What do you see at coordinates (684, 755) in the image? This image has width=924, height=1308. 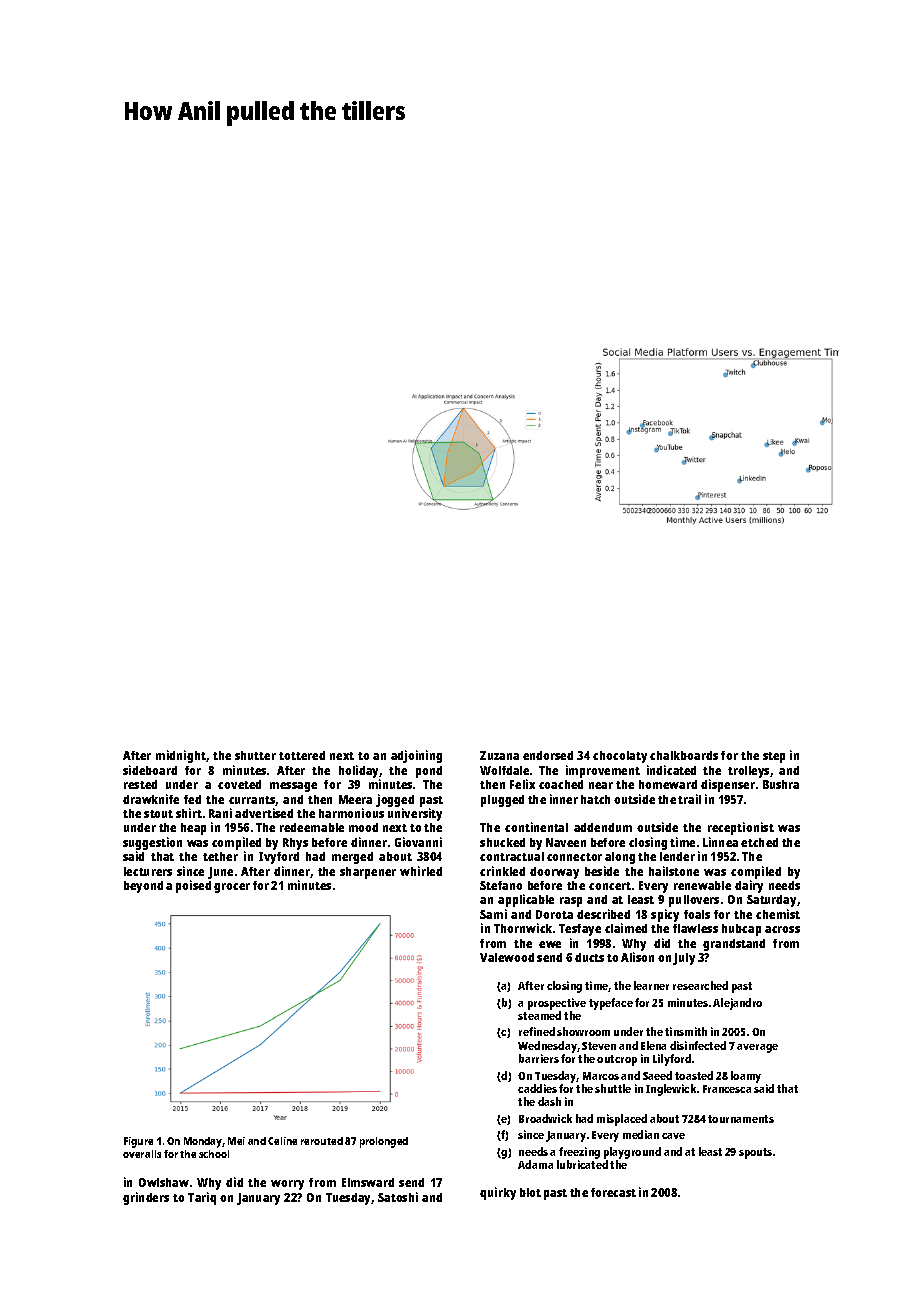 I see `chalkboards` at bounding box center [684, 755].
